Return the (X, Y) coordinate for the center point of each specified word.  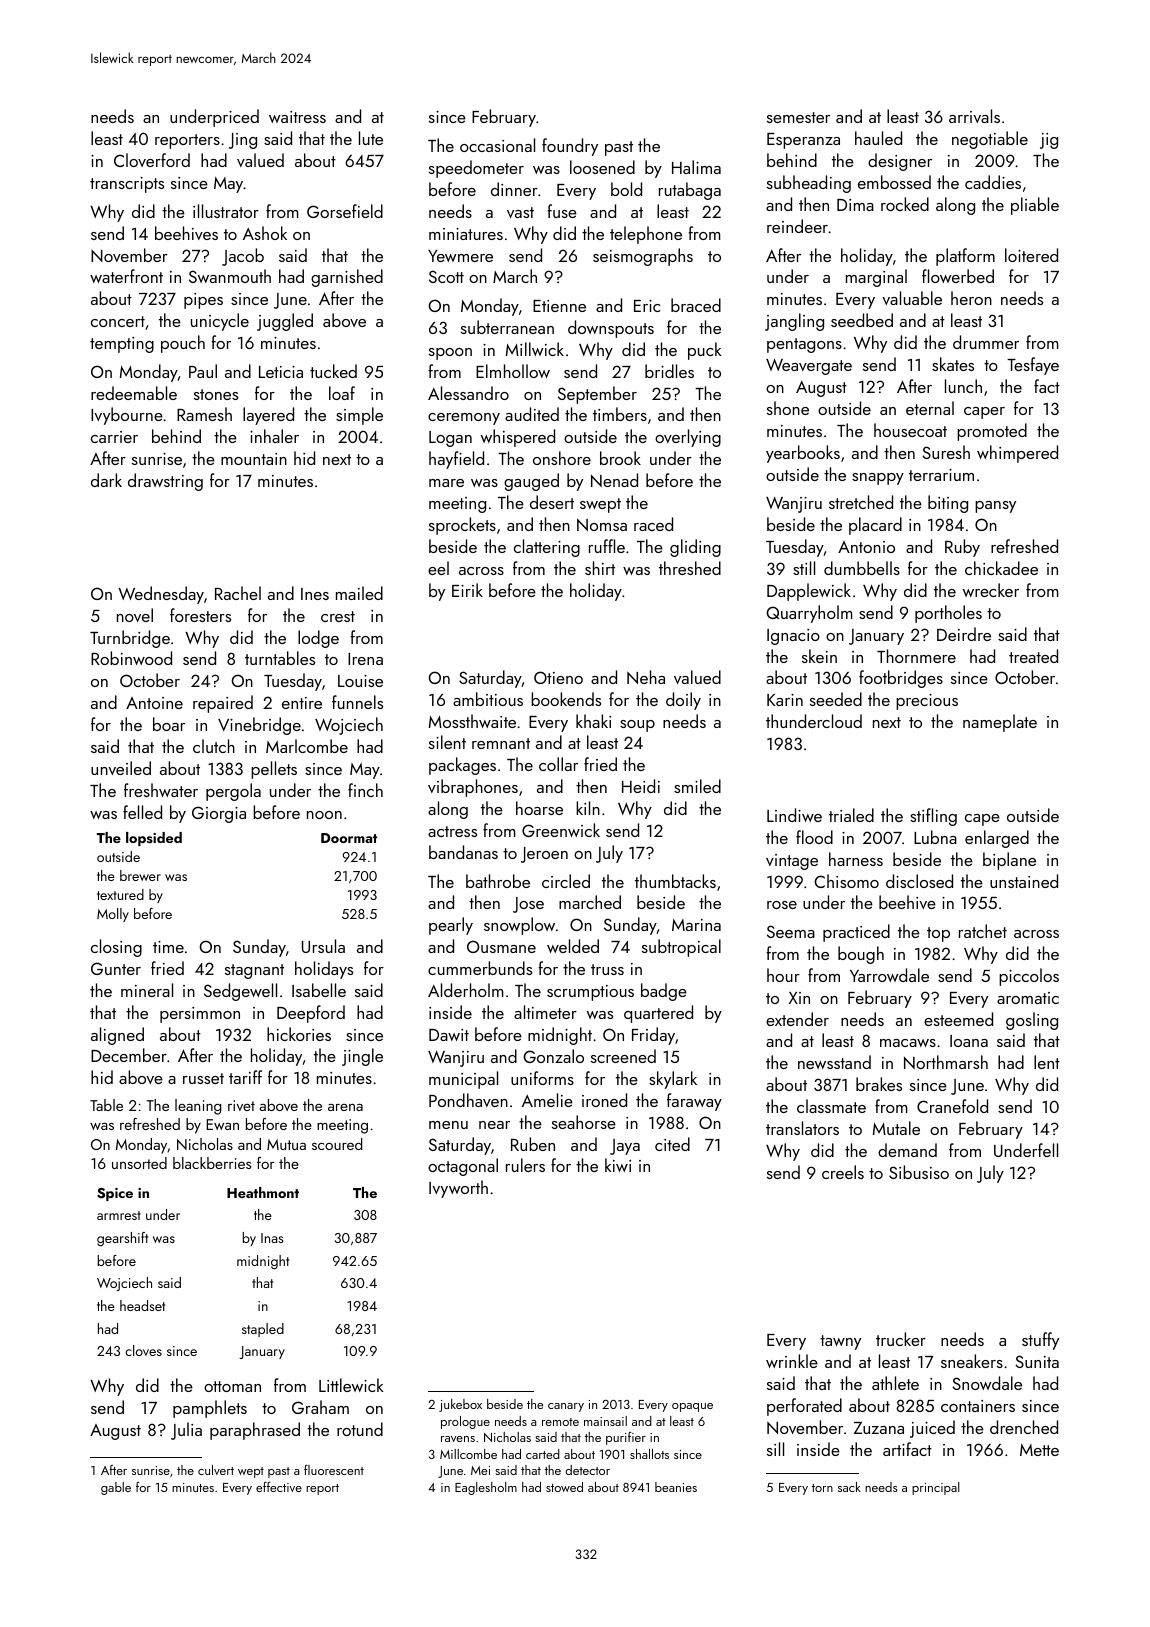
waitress (297, 117)
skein (819, 656)
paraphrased (255, 1431)
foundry (570, 147)
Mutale (896, 1128)
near (494, 1125)
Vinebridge (259, 726)
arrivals (974, 116)
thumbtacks (675, 881)
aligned (117, 1036)
